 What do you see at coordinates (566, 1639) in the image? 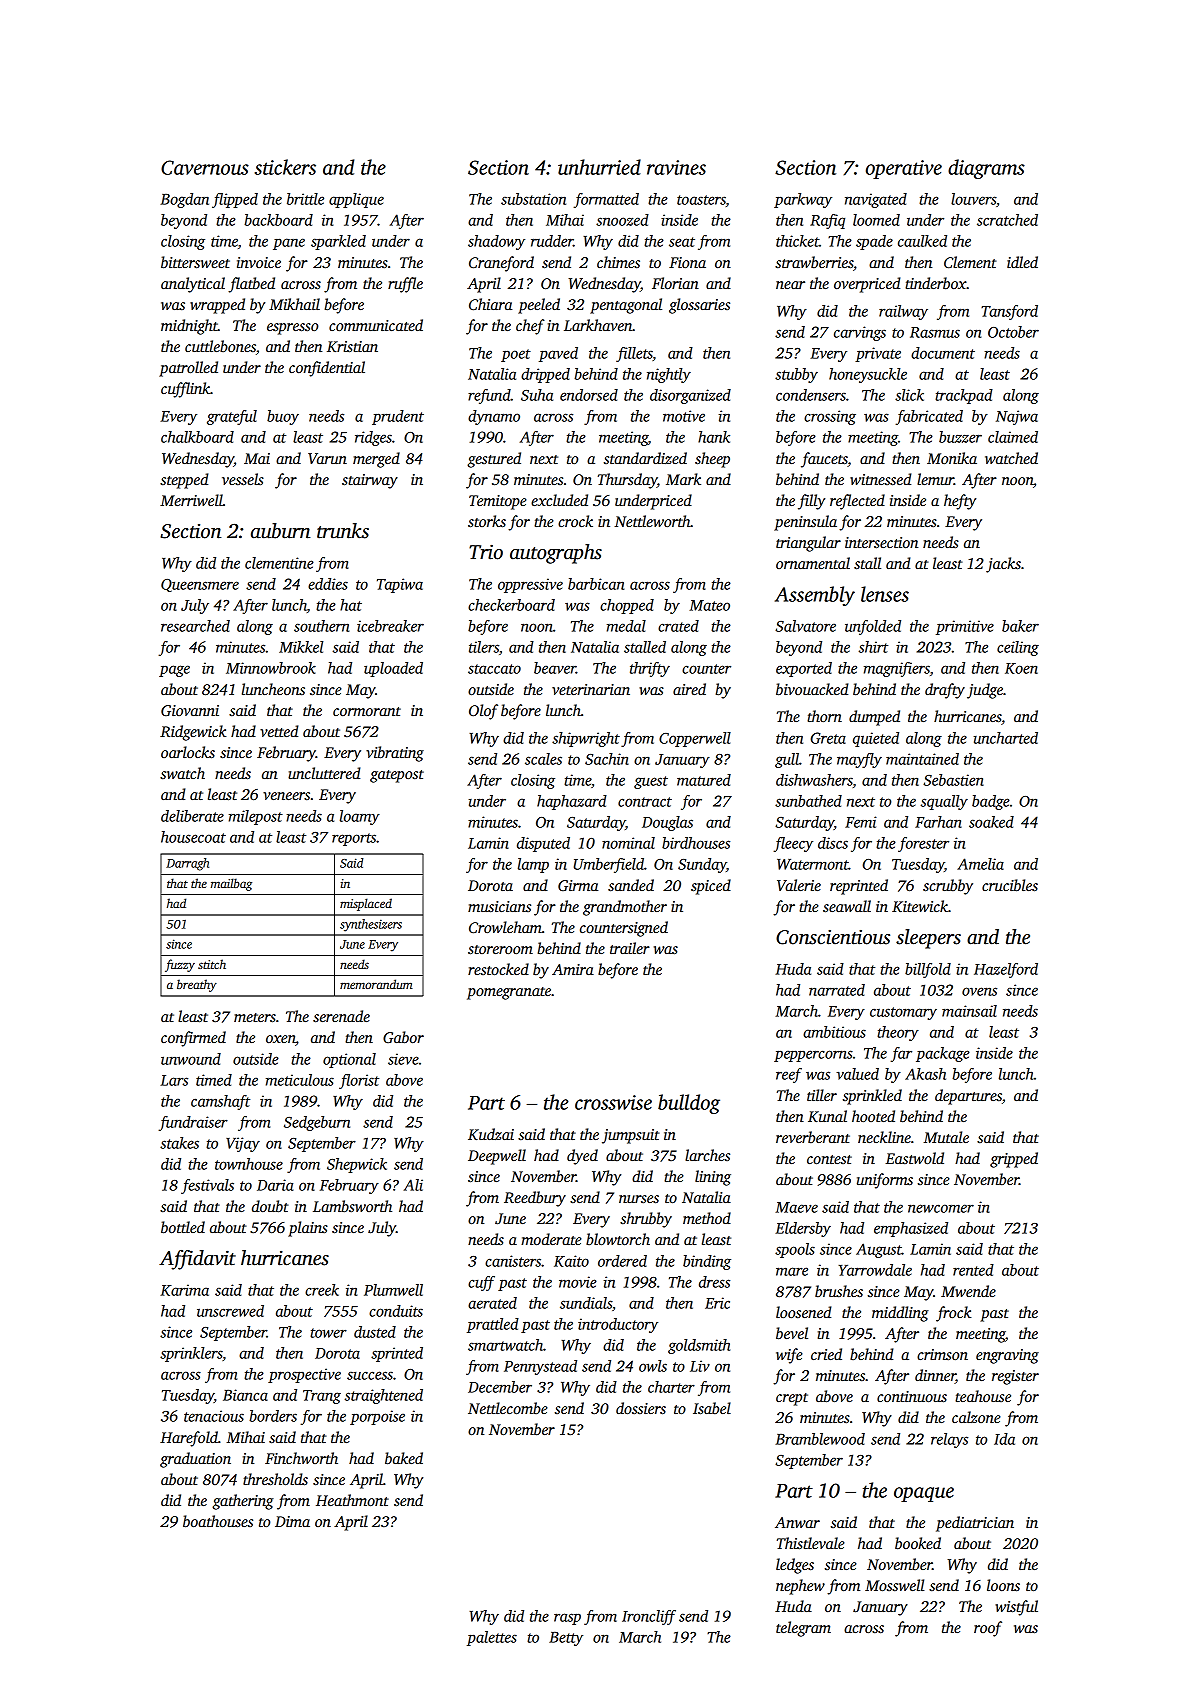
I see `Betty` at bounding box center [566, 1639].
